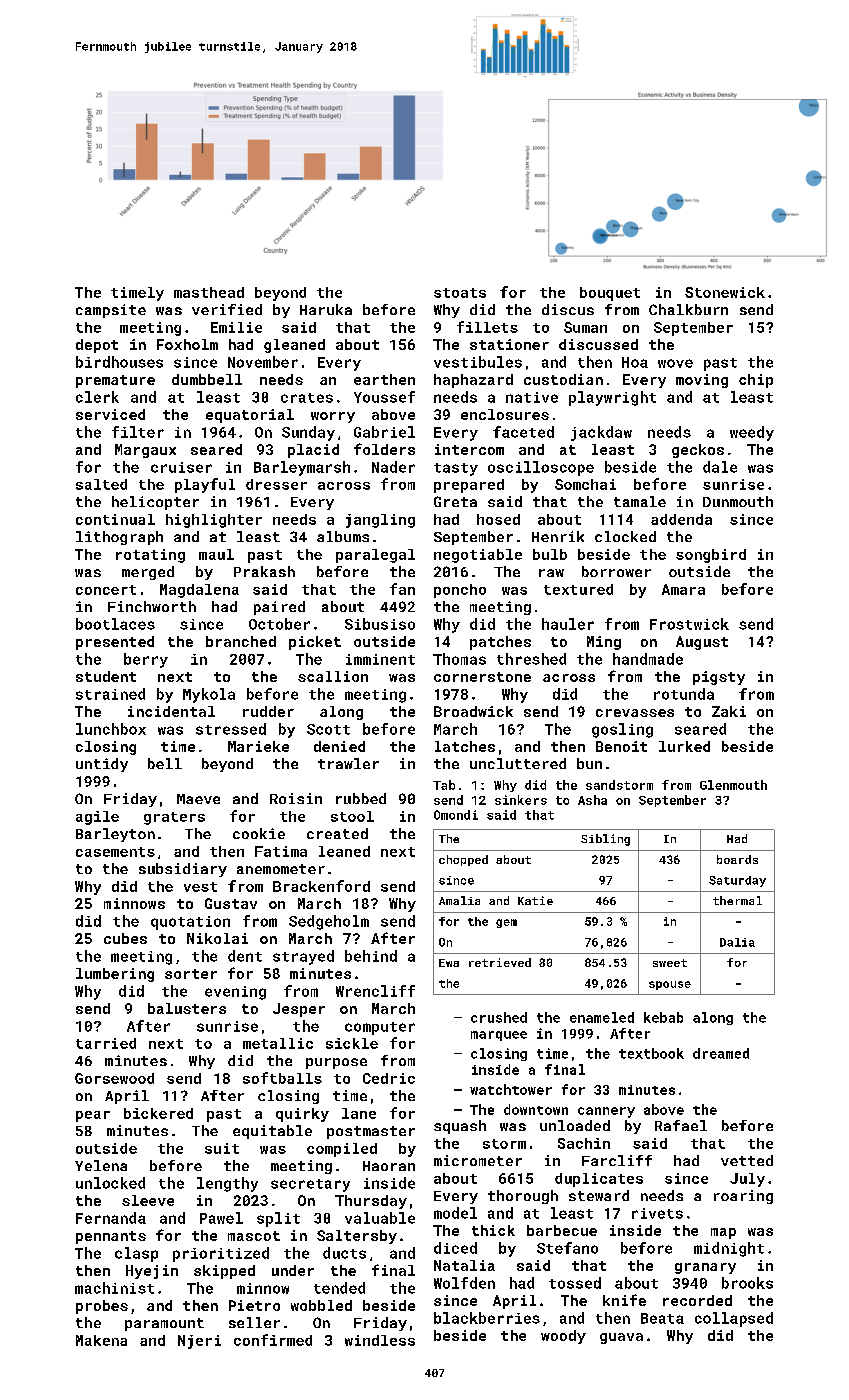 The height and width of the screenshot is (1400, 849). What do you see at coordinates (155, 503) in the screenshot?
I see `helicopter` at bounding box center [155, 503].
